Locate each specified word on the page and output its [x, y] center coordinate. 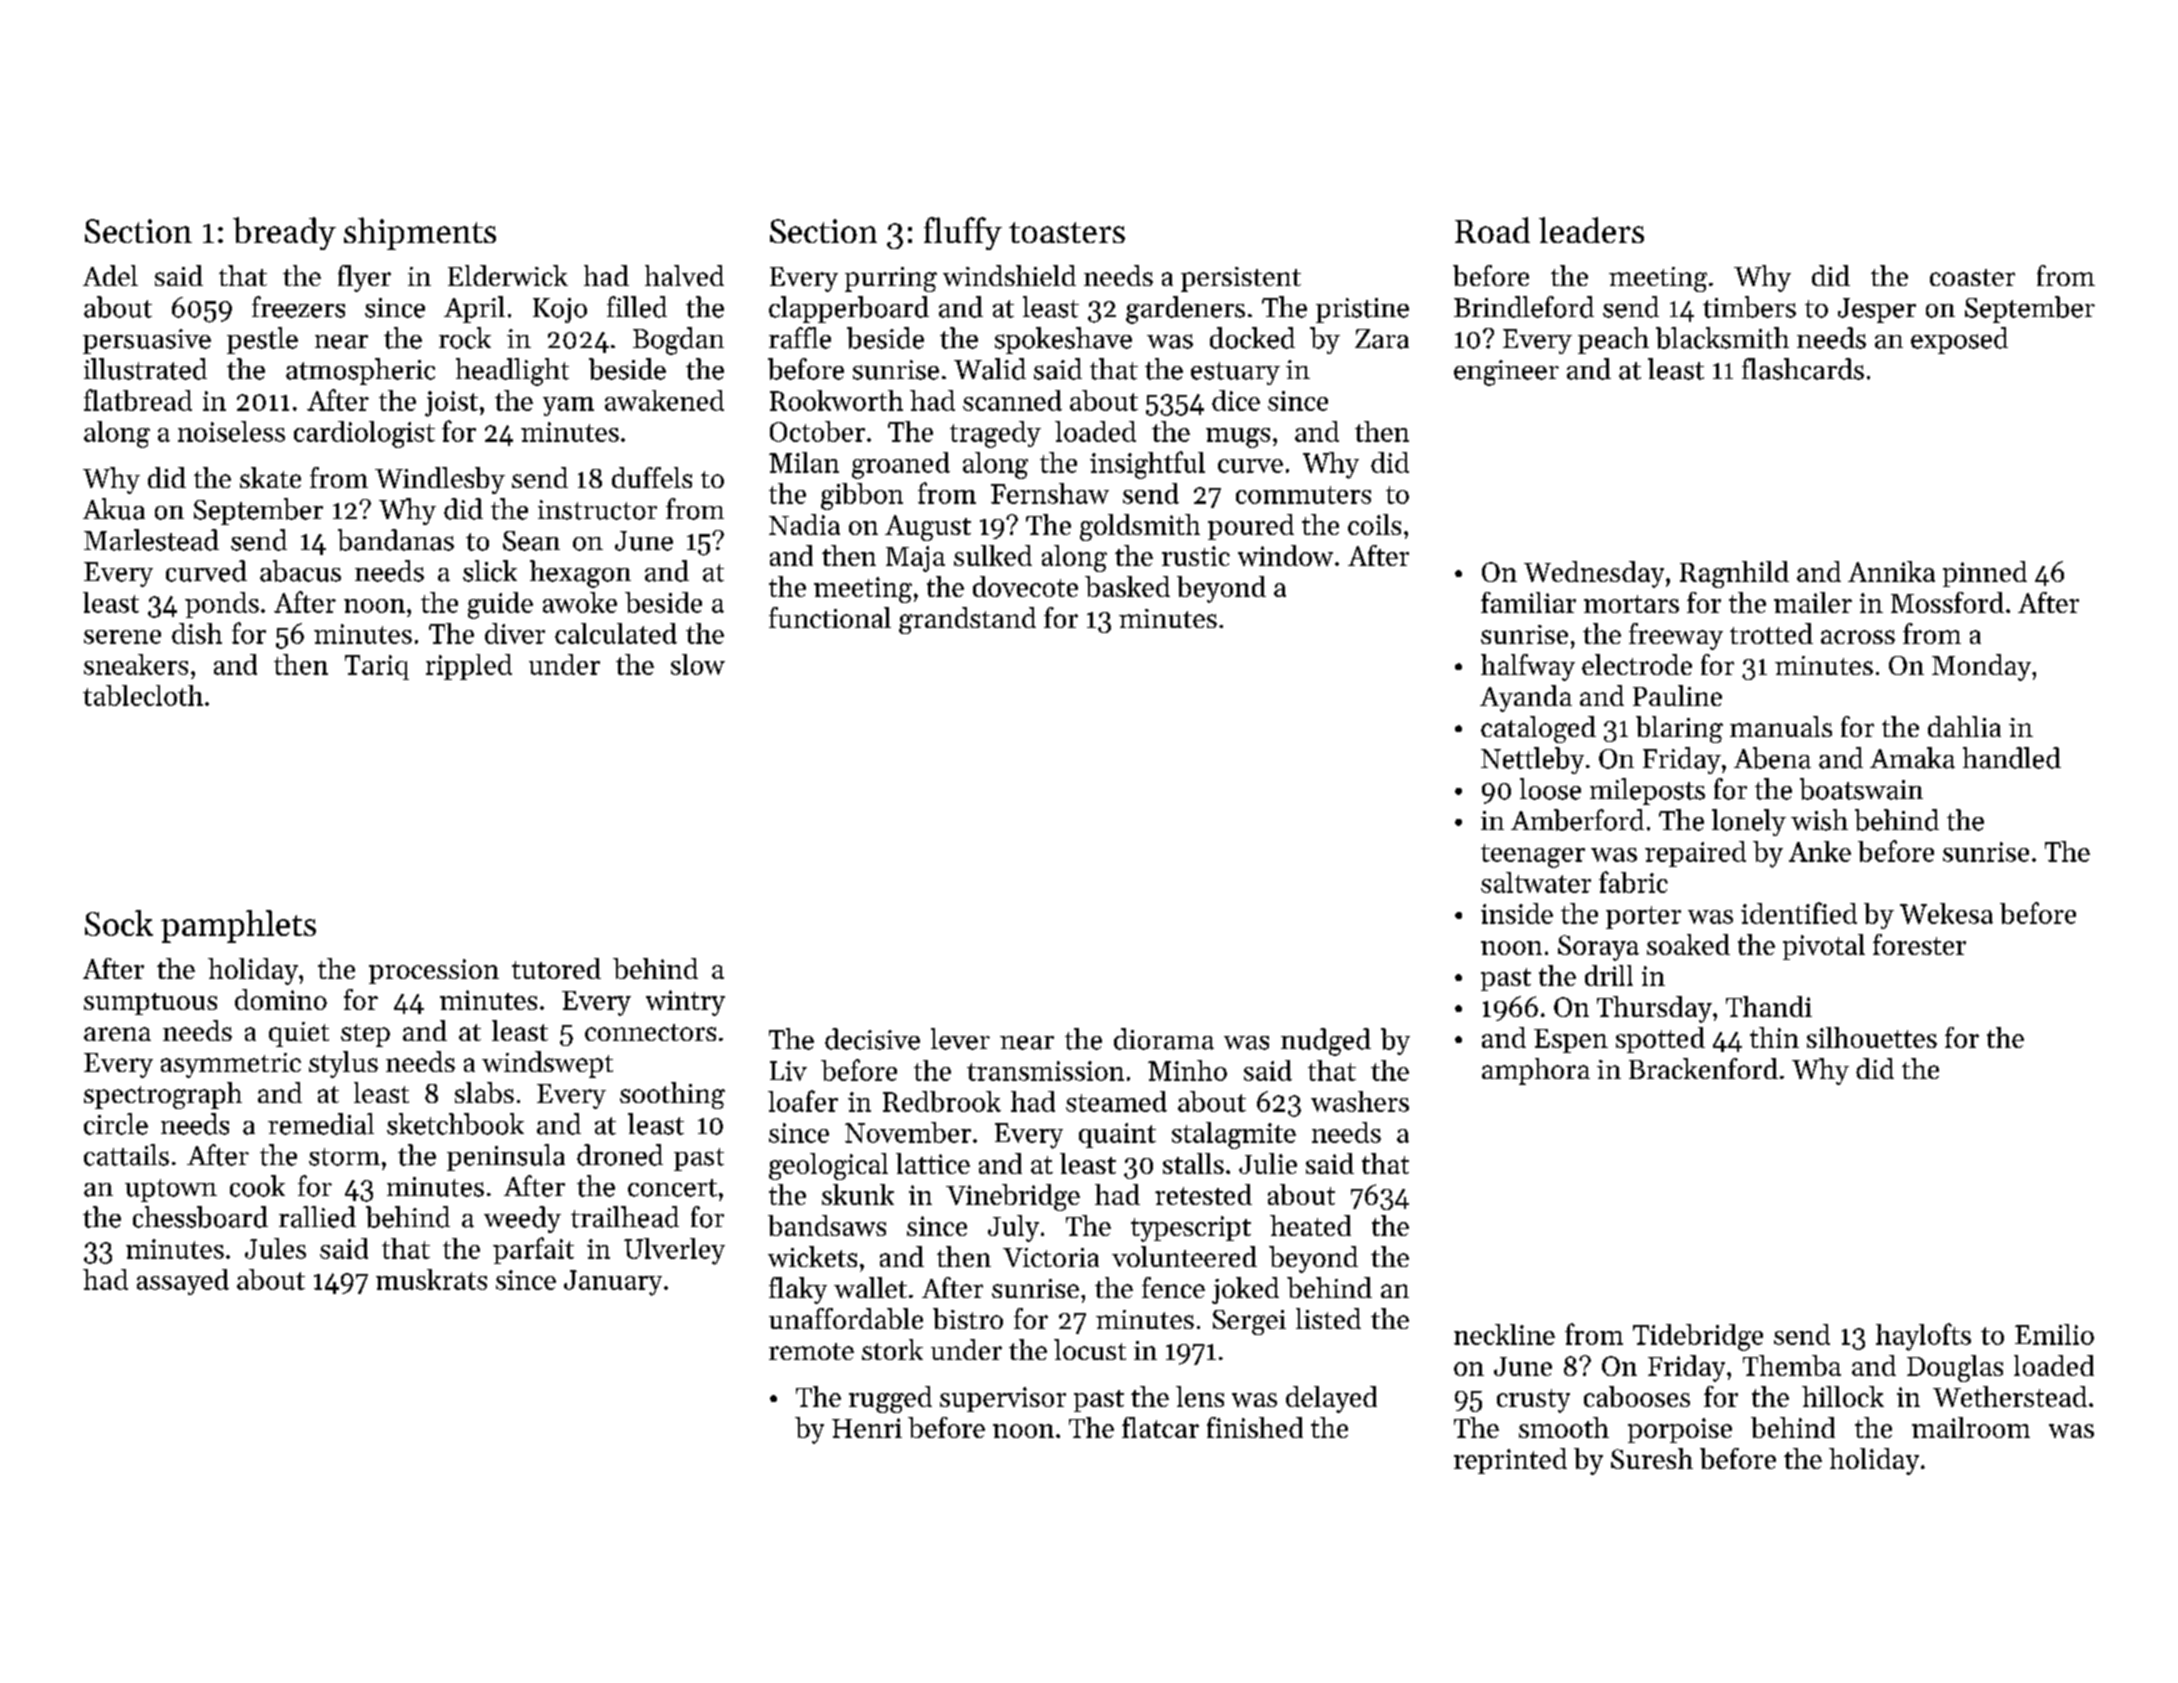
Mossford [1947, 602]
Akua [114, 509]
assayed [183, 1282]
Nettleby [1532, 760]
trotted [1771, 633]
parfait [533, 1250]
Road [1492, 230]
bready [284, 233]
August [928, 528]
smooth [1564, 1427]
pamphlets [238, 926]
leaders [1591, 230]
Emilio [2054, 1334]
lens [1200, 1396]
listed [1328, 1318]
